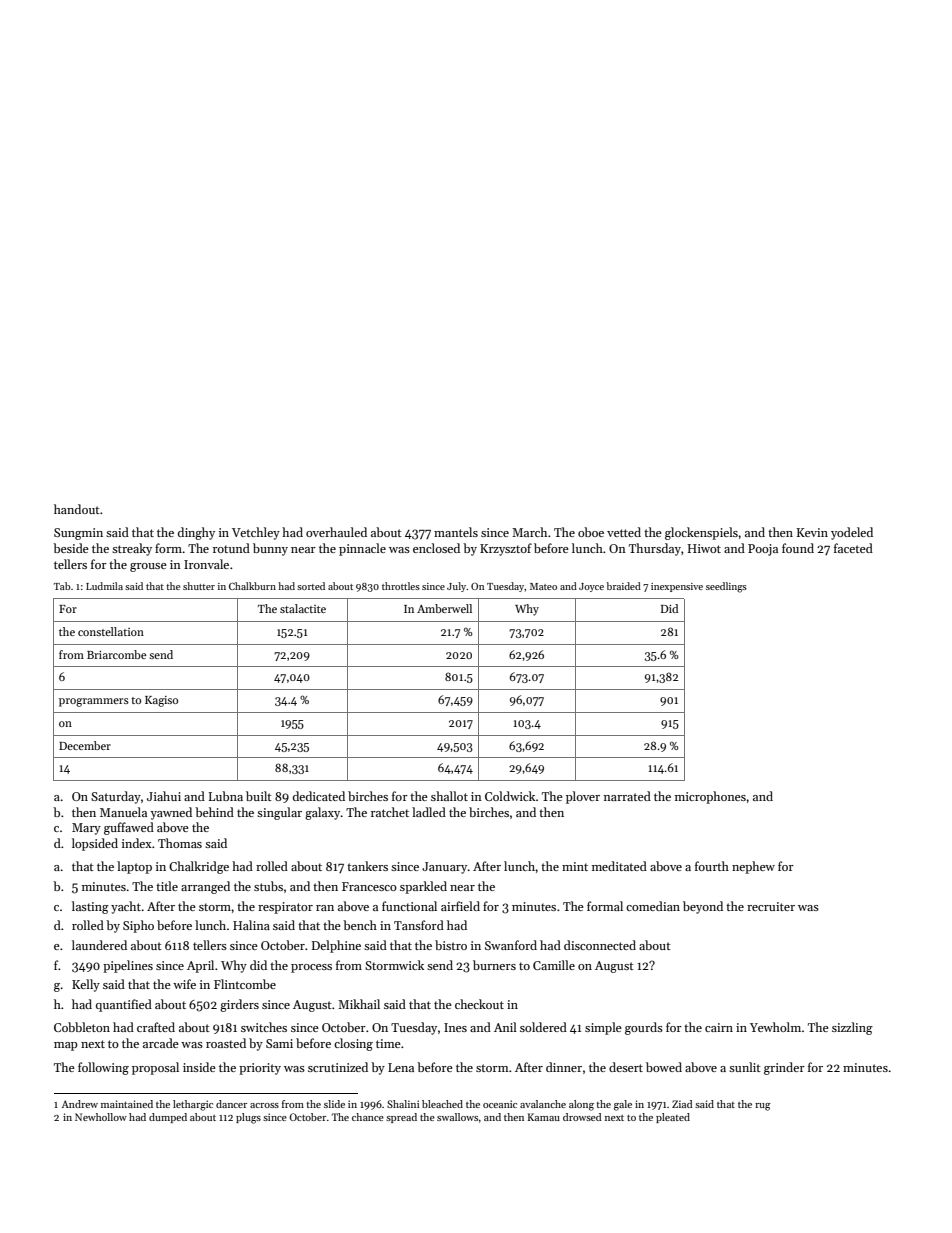 This screenshot has height=1233, width=952. I want to click on ratchet, so click(390, 812).
